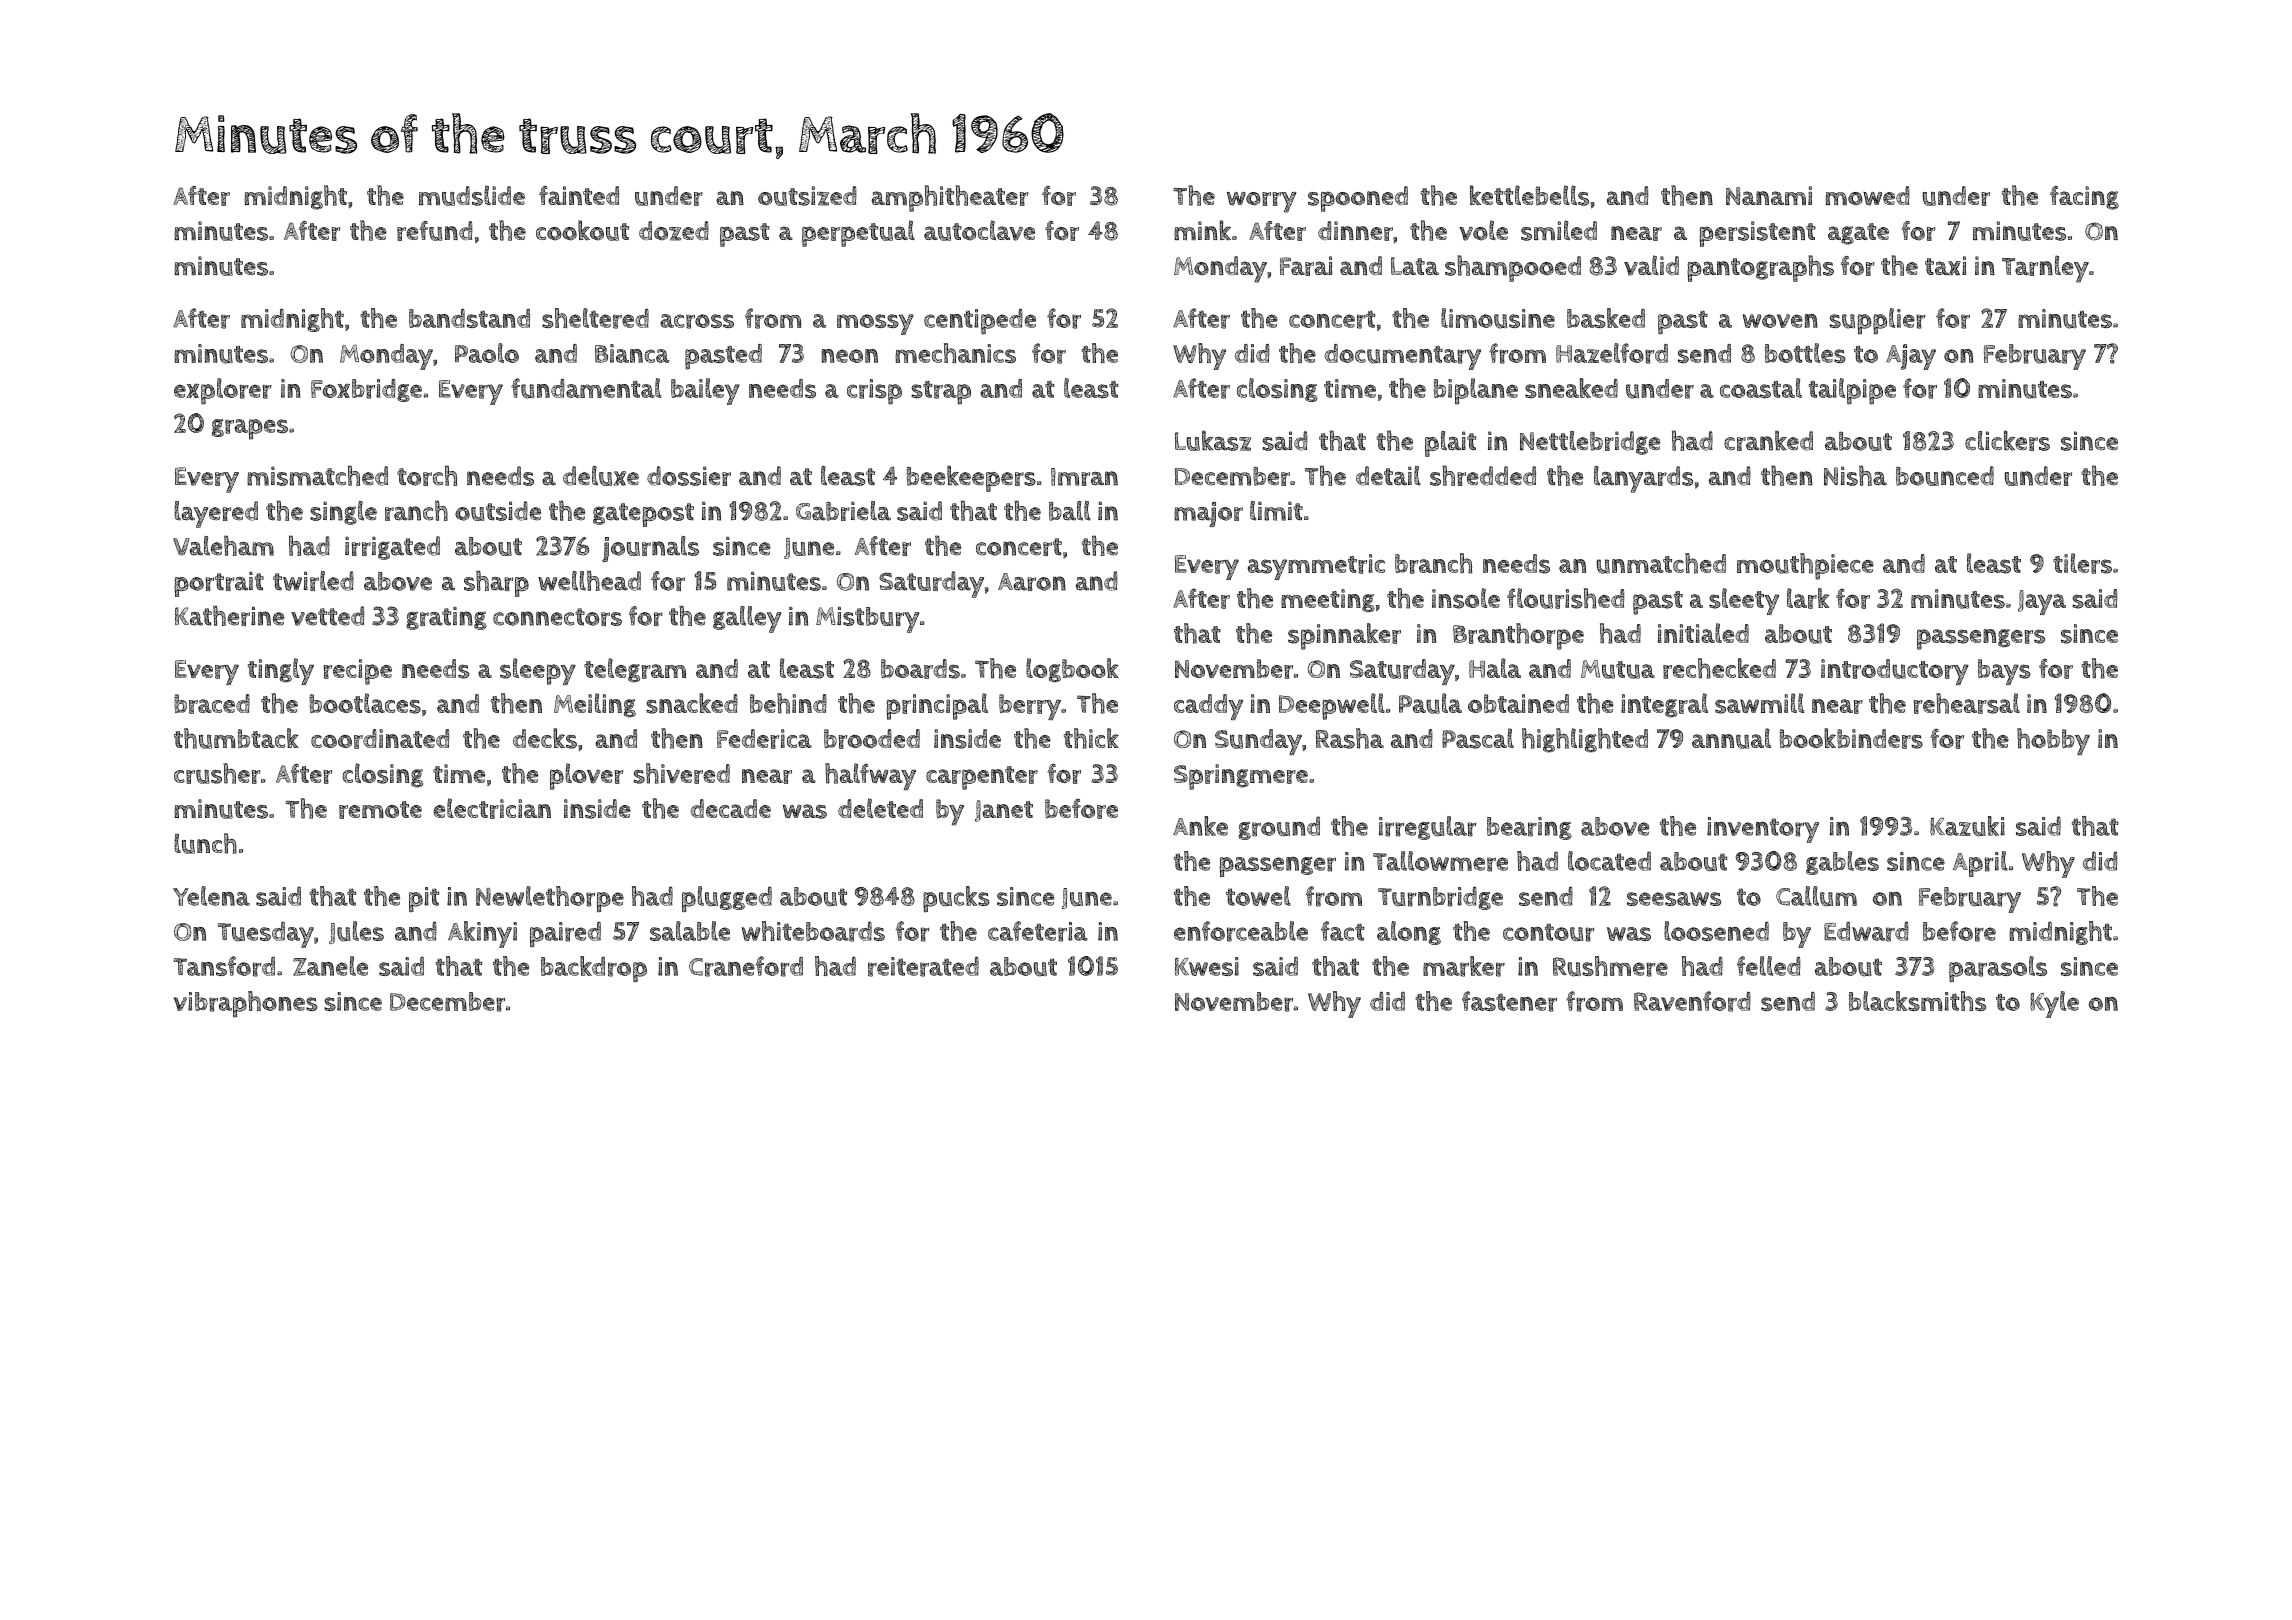  I want to click on supplier, so click(1877, 321).
